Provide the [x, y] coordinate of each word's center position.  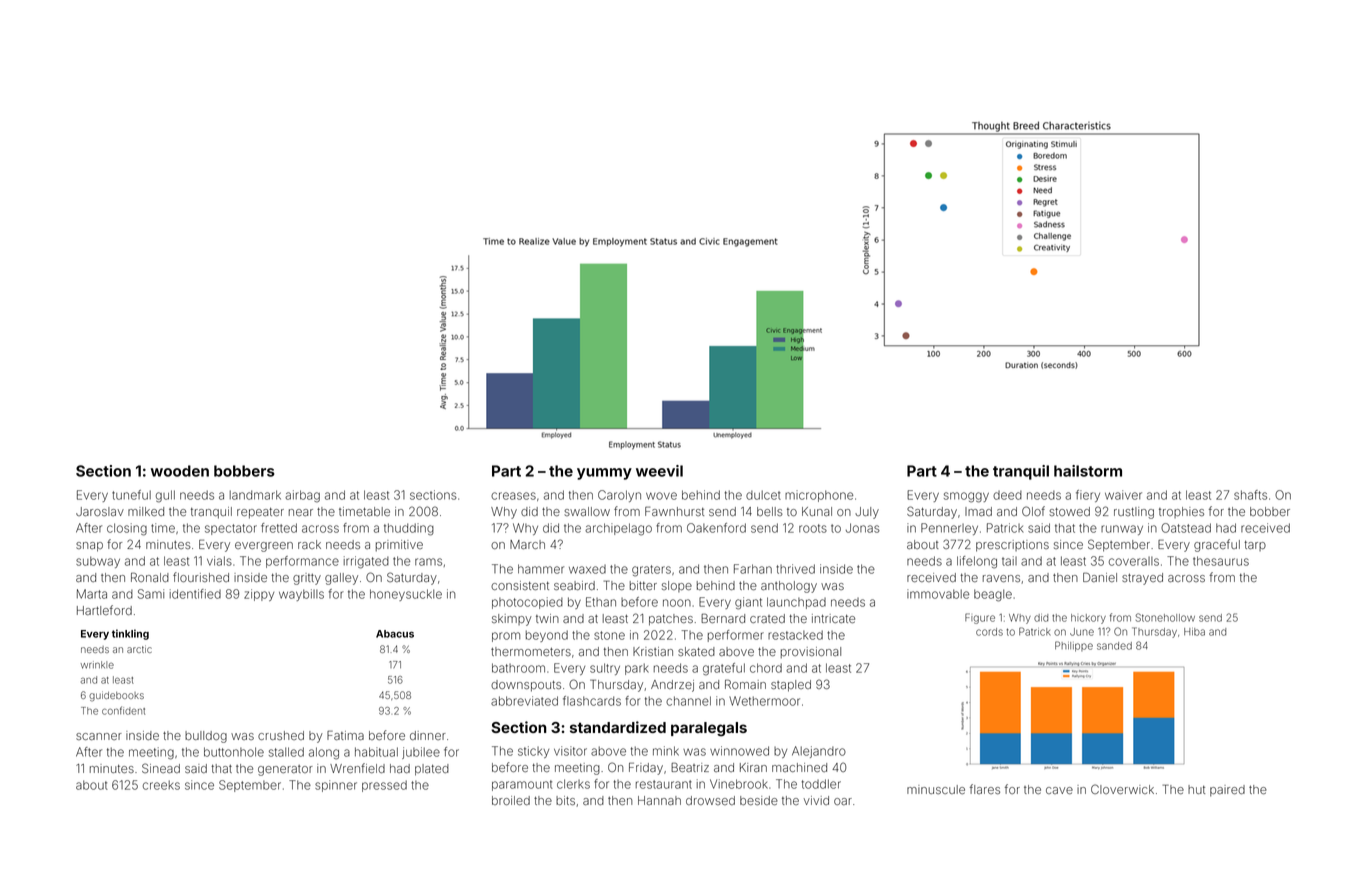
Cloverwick [1122, 789]
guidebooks [116, 696]
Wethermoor [764, 701]
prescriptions [1012, 546]
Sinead [161, 768]
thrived [795, 569]
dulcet [763, 495]
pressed [384, 786]
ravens [1001, 578]
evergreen [264, 547]
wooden [180, 471]
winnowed [739, 751]
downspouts [526, 686]
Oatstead [1186, 528]
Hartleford [104, 610]
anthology [789, 587]
